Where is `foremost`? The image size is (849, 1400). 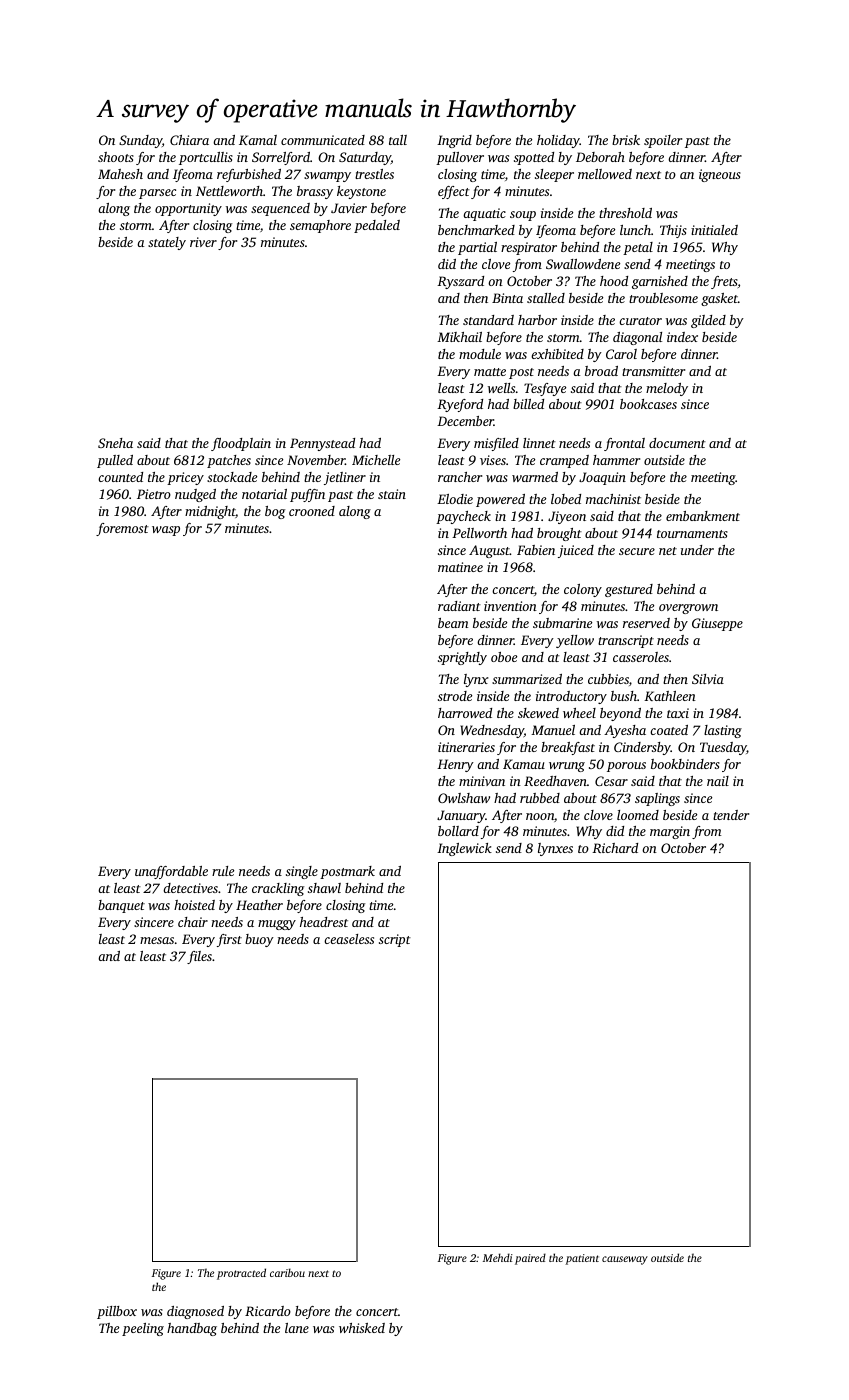 foremost is located at coordinates (122, 529).
